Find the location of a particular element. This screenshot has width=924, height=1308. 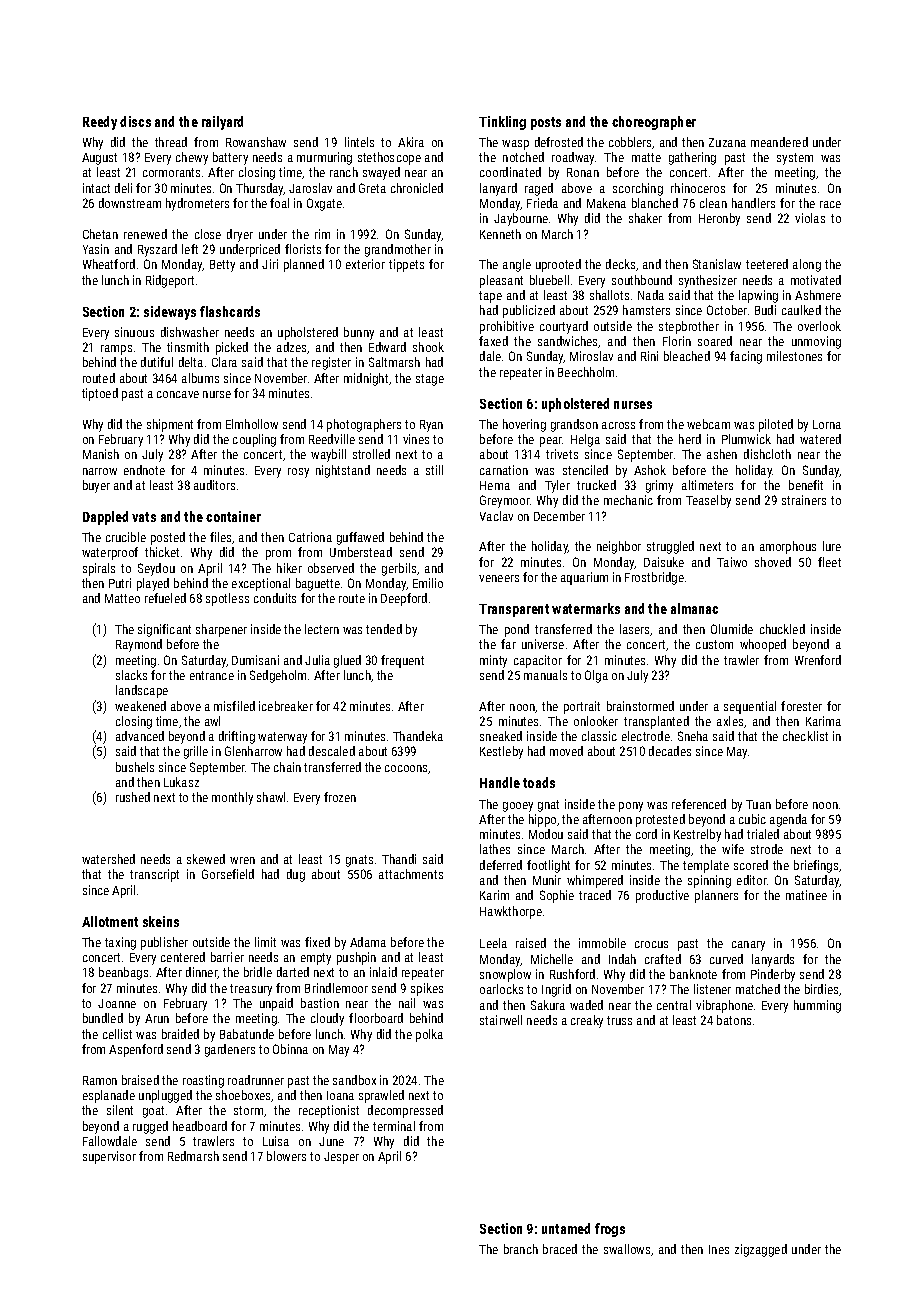

minty is located at coordinates (493, 661).
